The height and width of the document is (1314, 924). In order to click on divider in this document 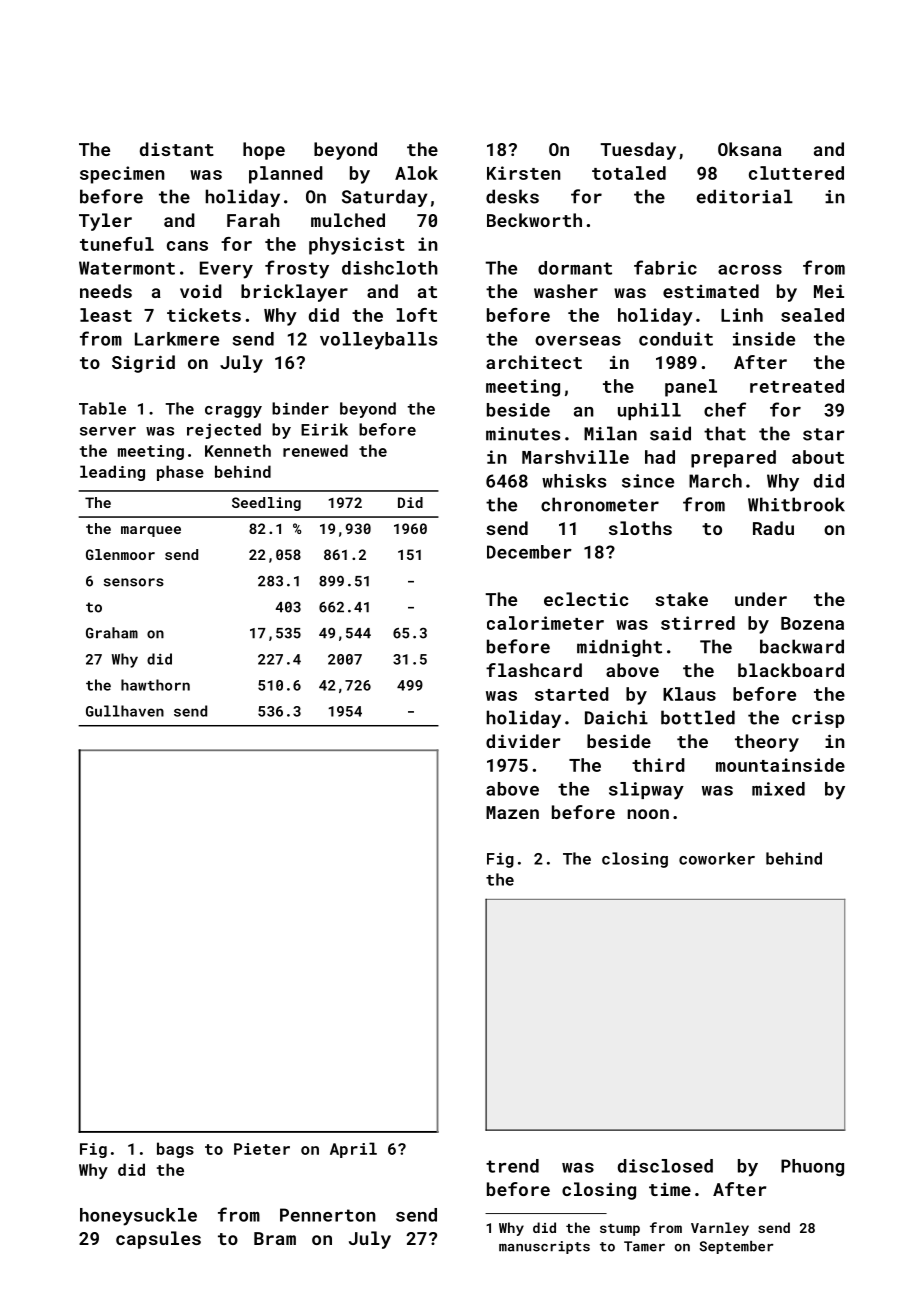, I will do `click(523, 741)`.
